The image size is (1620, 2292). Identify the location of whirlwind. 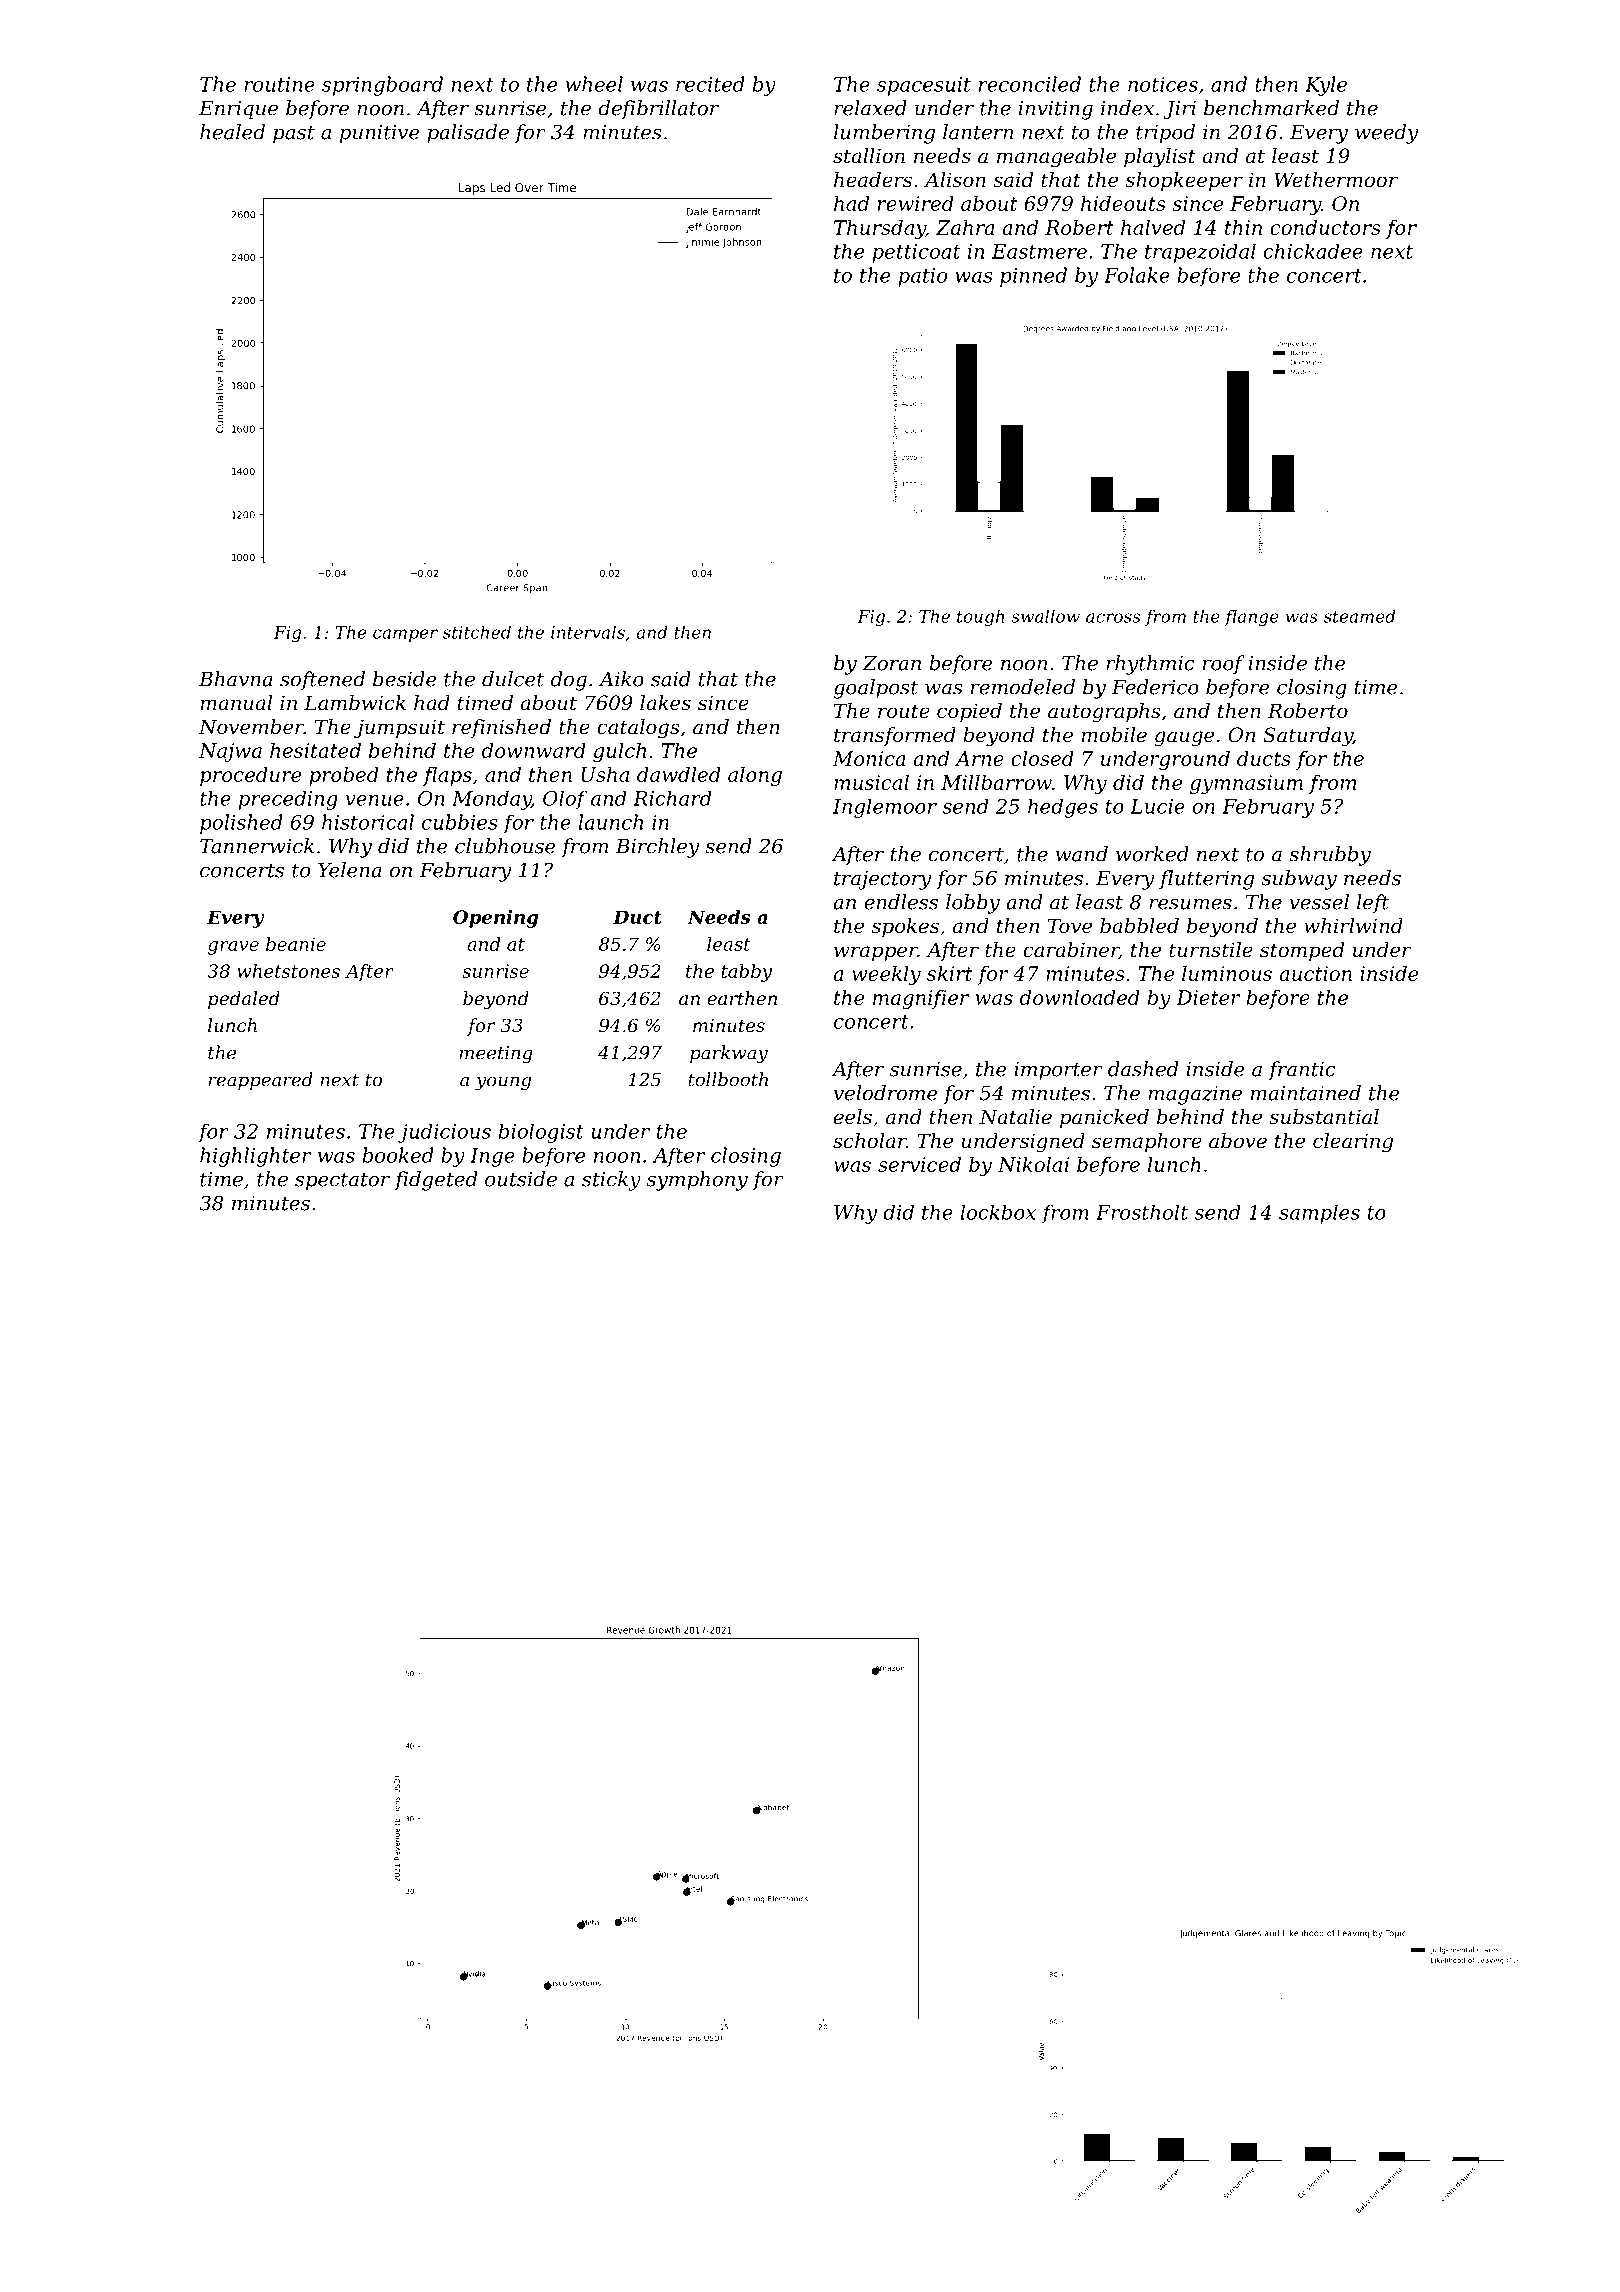
(1353, 926).
